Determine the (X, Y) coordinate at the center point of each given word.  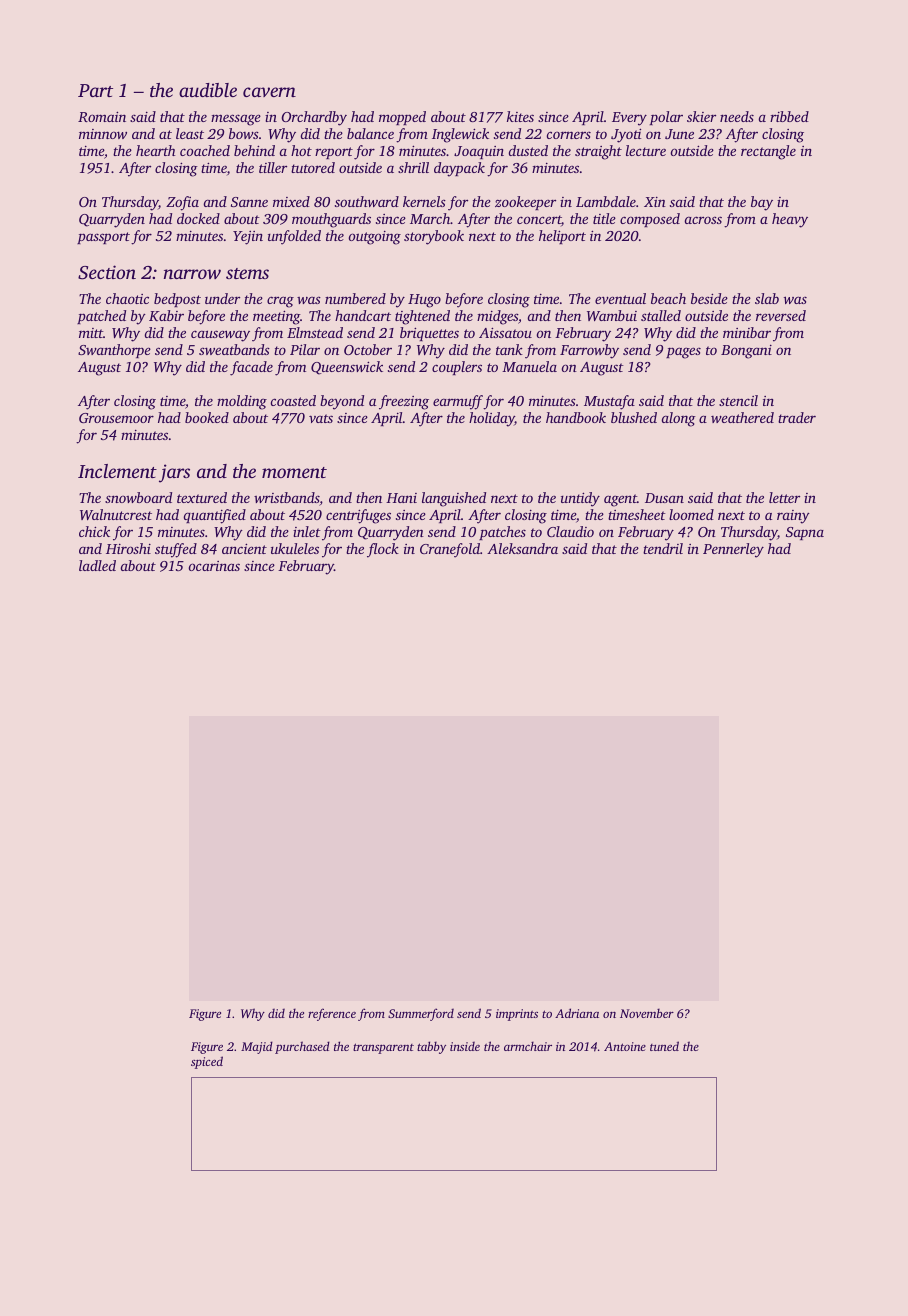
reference (332, 1014)
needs (737, 116)
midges (497, 317)
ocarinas (214, 566)
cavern (269, 92)
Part (95, 90)
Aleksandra (522, 548)
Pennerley (733, 550)
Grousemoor (116, 418)
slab (767, 298)
